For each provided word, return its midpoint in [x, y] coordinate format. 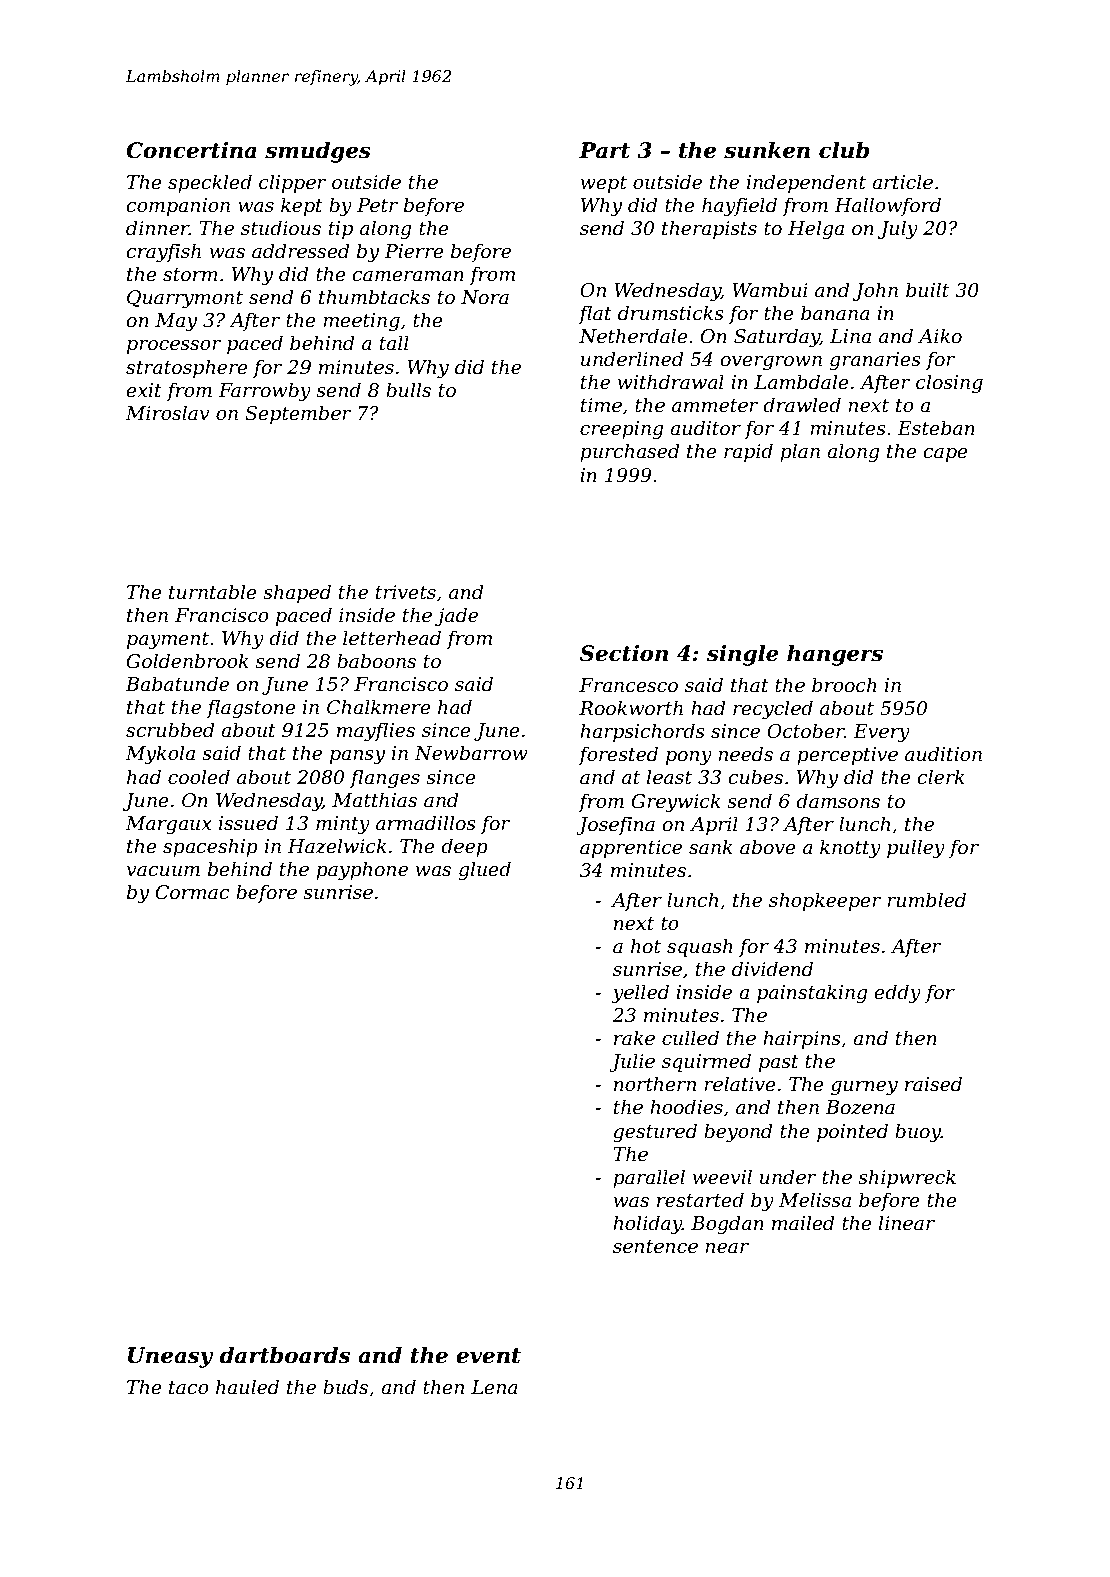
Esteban [936, 428]
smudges [318, 152]
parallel [649, 1178]
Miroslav [167, 413]
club [844, 150]
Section [624, 653]
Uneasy [171, 1357]
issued [248, 823]
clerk [941, 777]
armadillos [426, 823]
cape [945, 455]
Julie [632, 1062]
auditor [705, 428]
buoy [918, 1132]
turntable [213, 592]
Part [604, 150]
